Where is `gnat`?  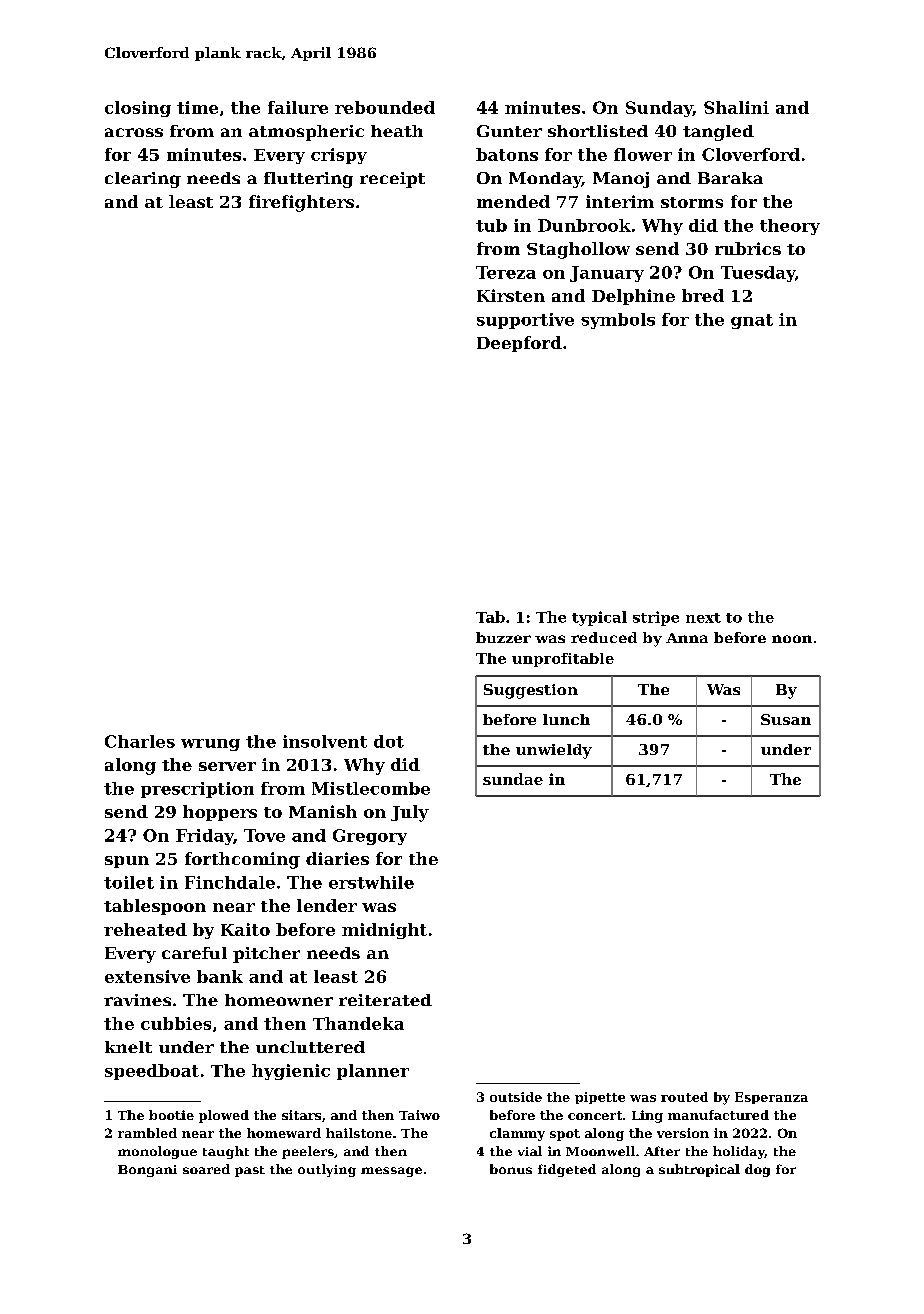
gnat is located at coordinates (752, 321).
